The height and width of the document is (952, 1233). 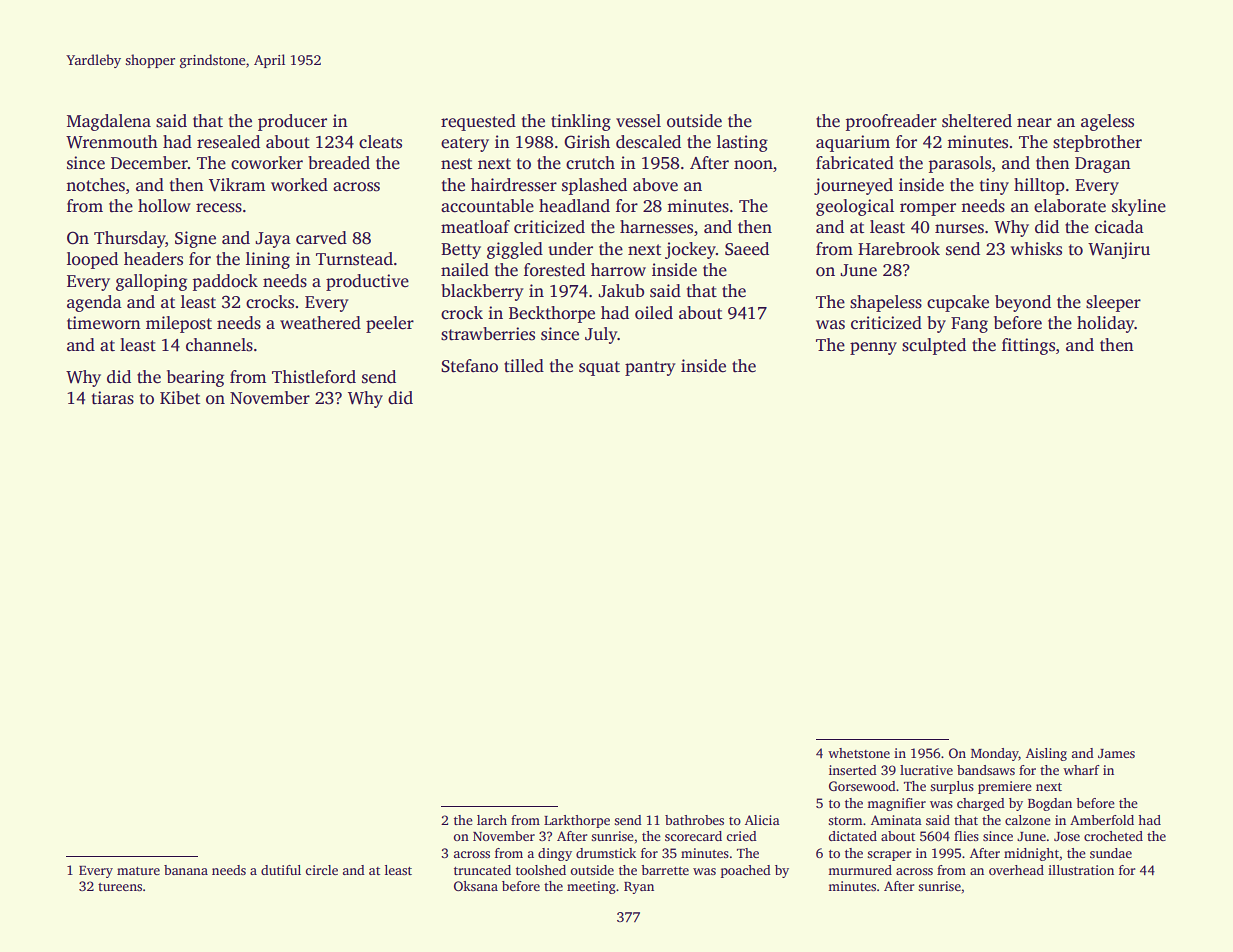 I want to click on whetstone, so click(x=859, y=753).
